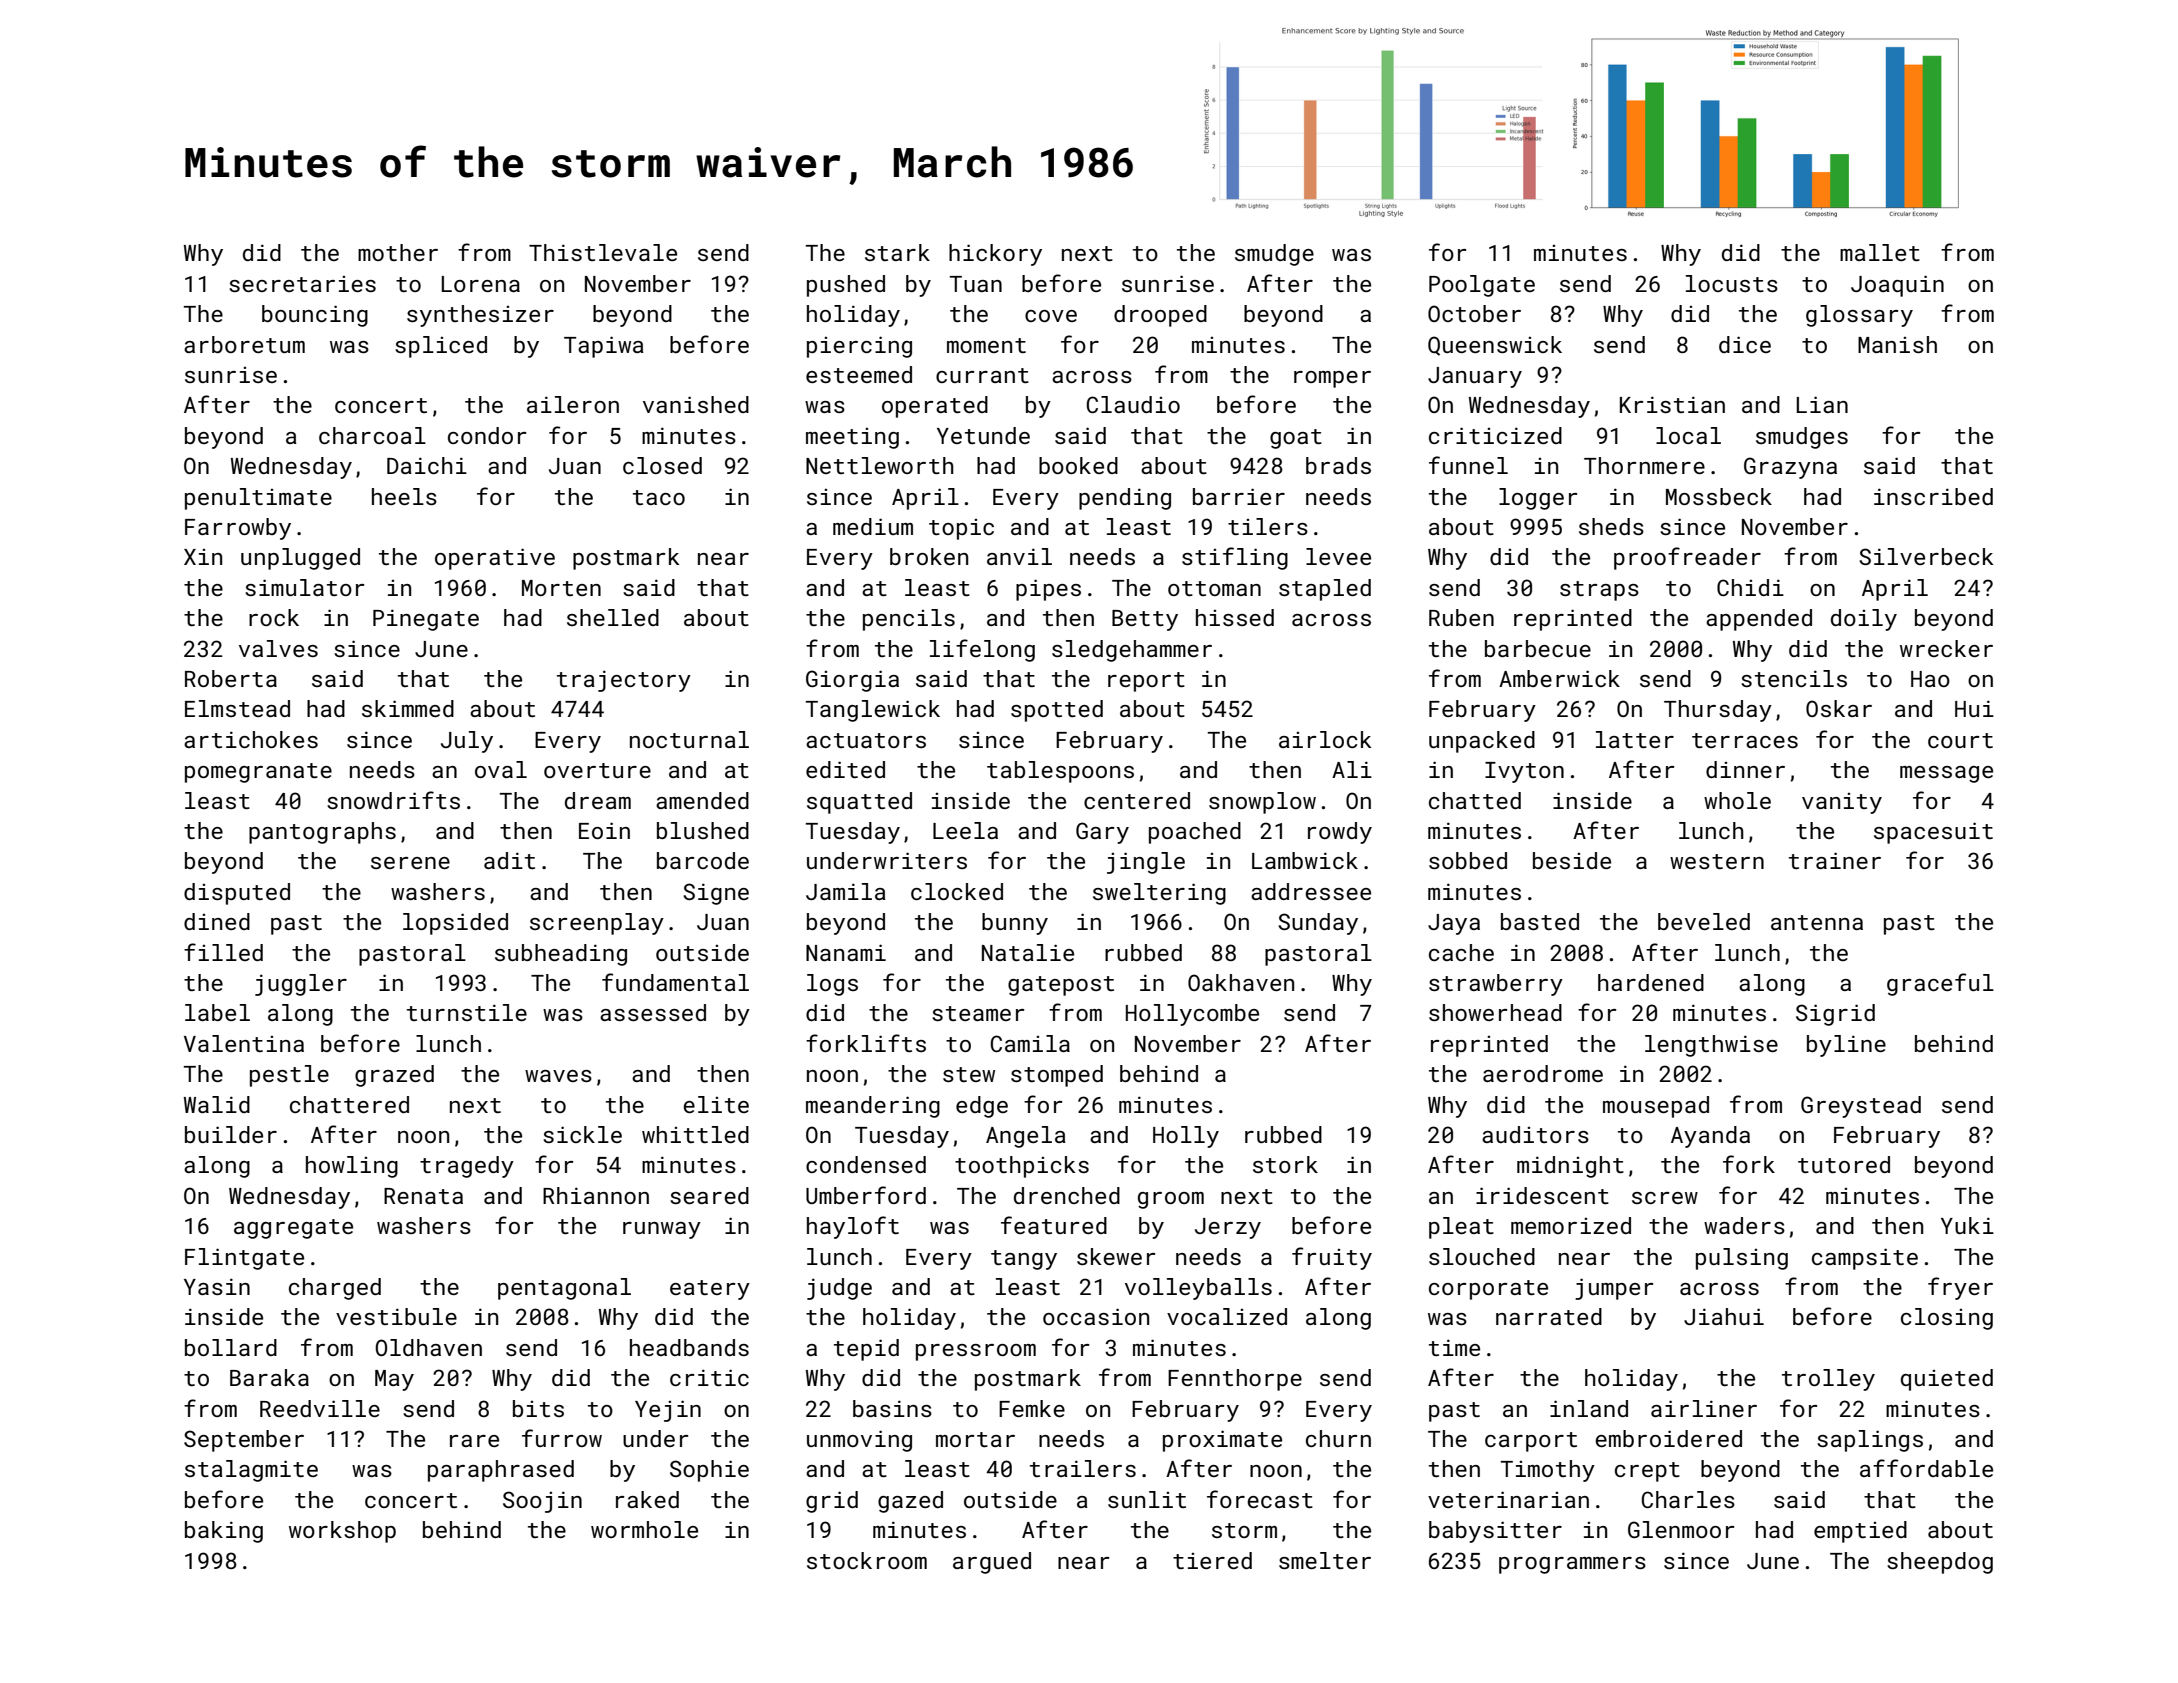 The height and width of the screenshot is (1683, 2178). What do you see at coordinates (1212, 1560) in the screenshot?
I see `tiered` at bounding box center [1212, 1560].
